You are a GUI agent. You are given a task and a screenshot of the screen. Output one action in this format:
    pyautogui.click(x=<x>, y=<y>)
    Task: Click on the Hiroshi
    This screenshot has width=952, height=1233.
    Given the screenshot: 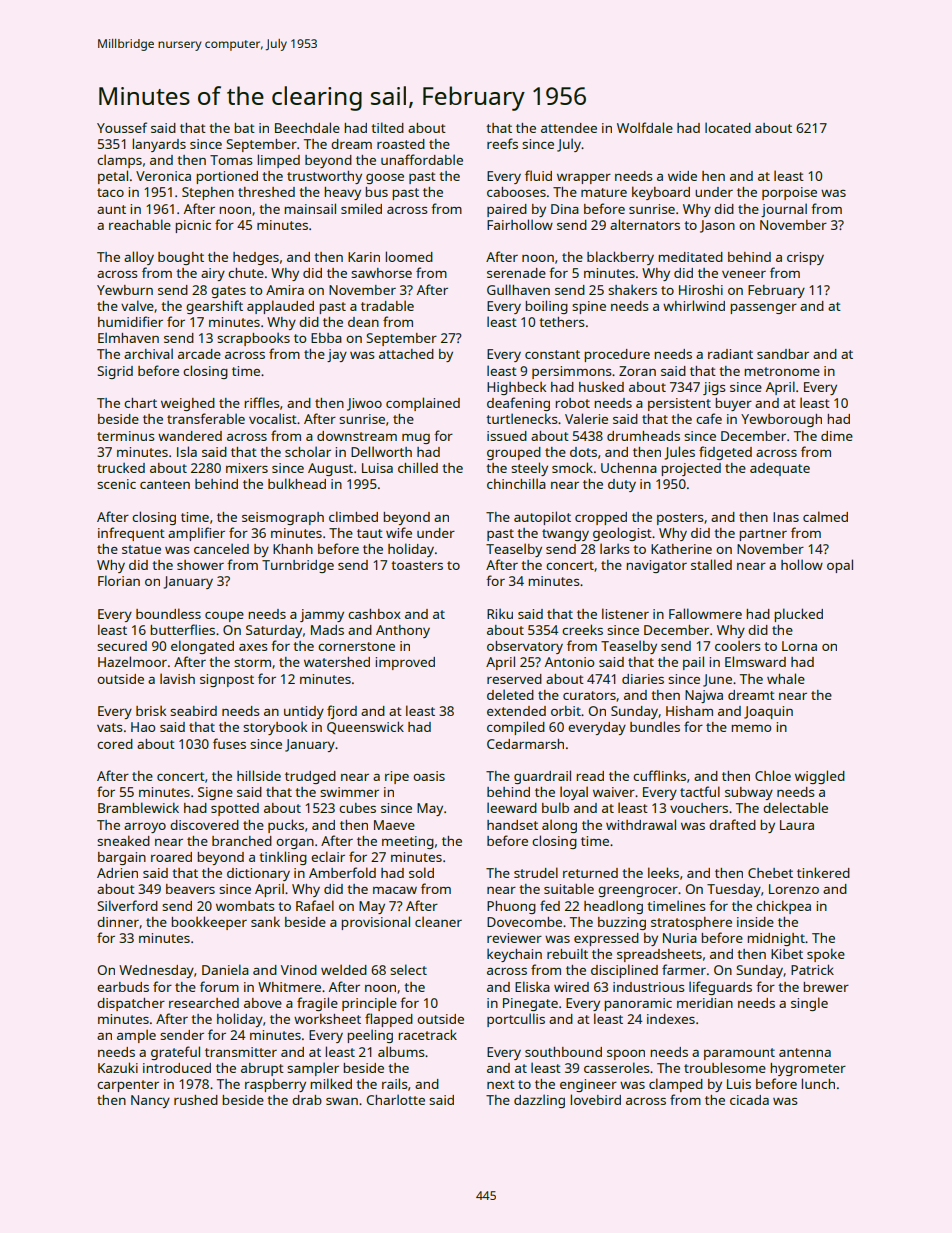 What is the action you would take?
    pyautogui.click(x=701, y=290)
